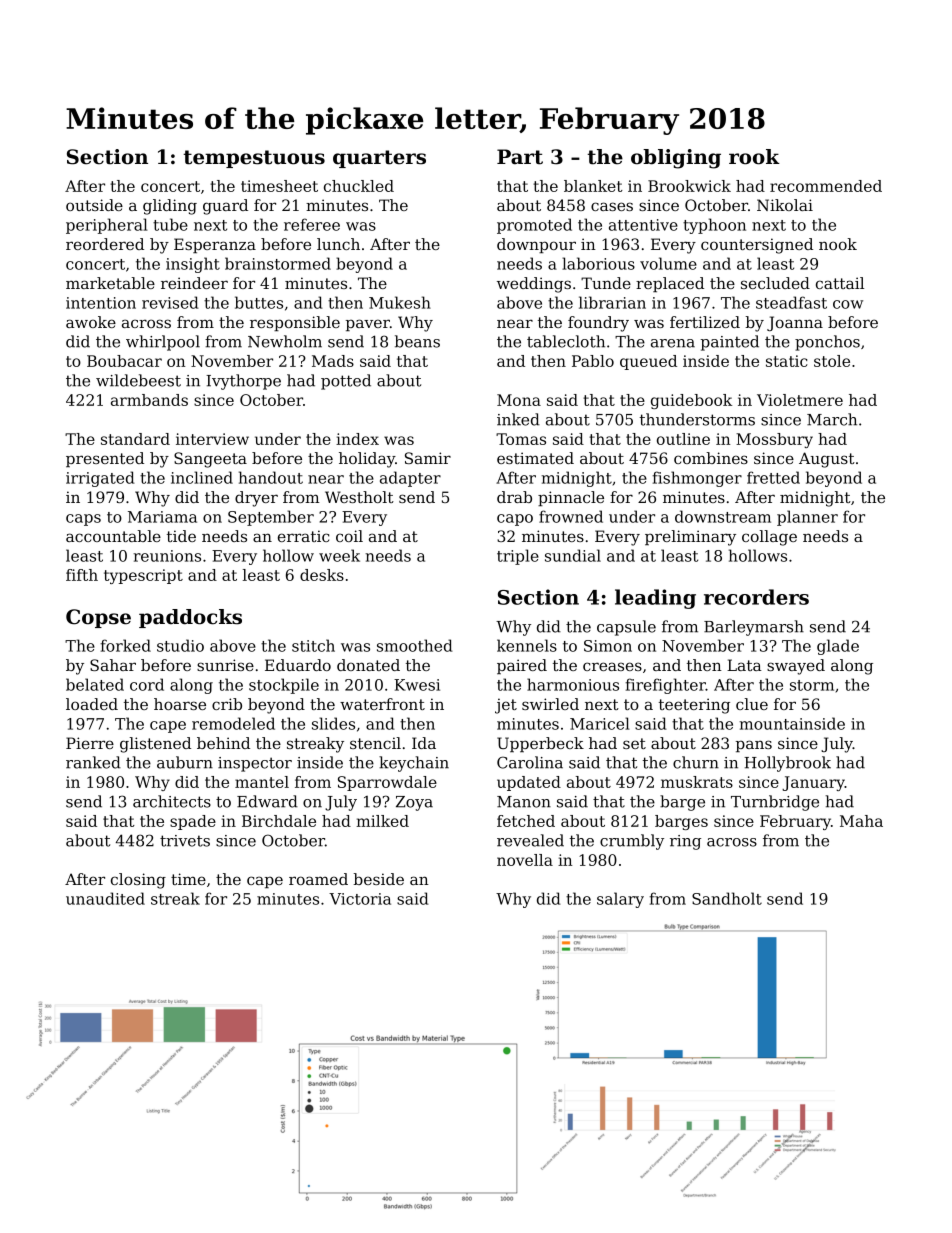  What do you see at coordinates (379, 879) in the document?
I see `beside` at bounding box center [379, 879].
